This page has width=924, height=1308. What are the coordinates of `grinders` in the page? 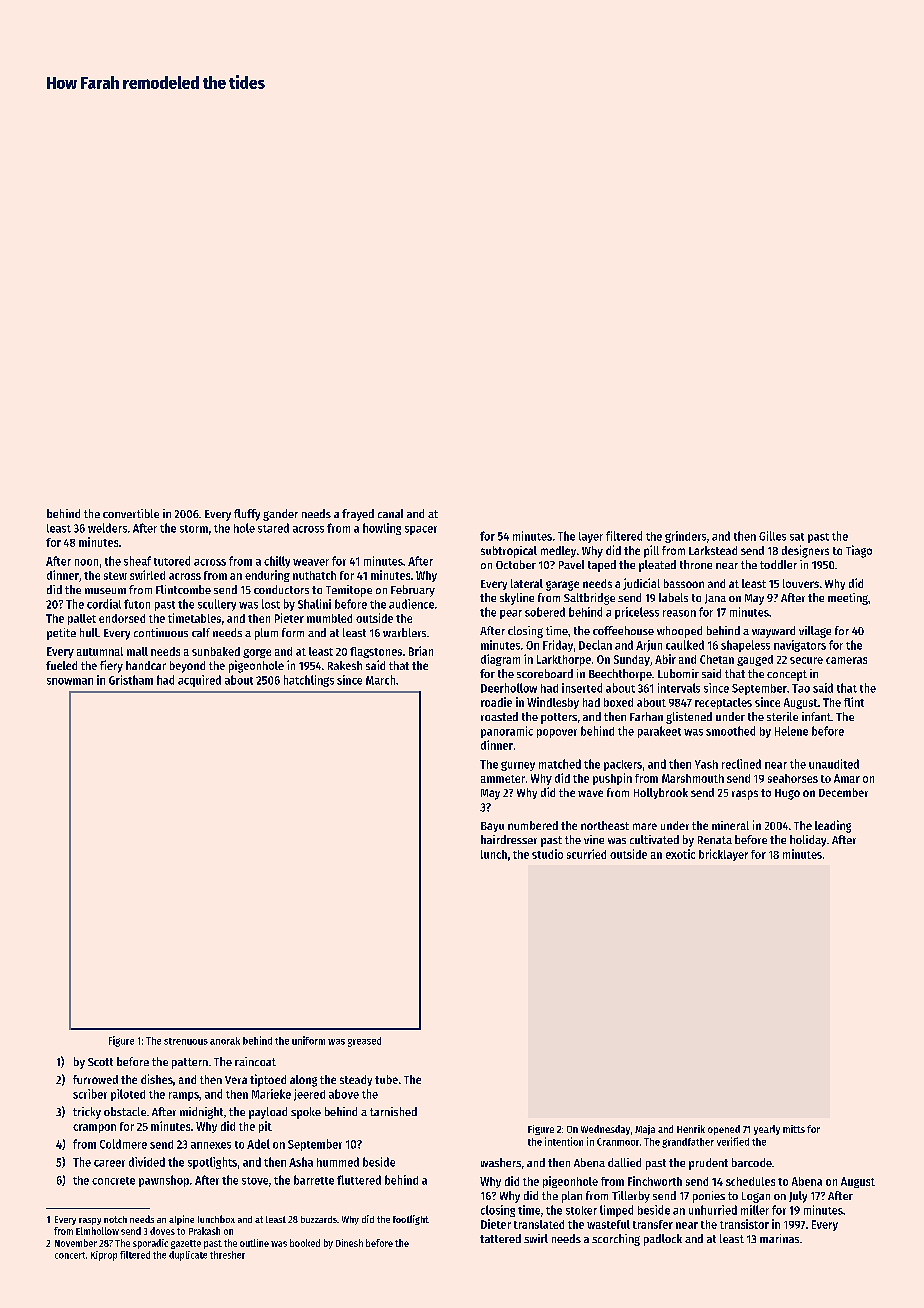 It's located at (685, 537).
